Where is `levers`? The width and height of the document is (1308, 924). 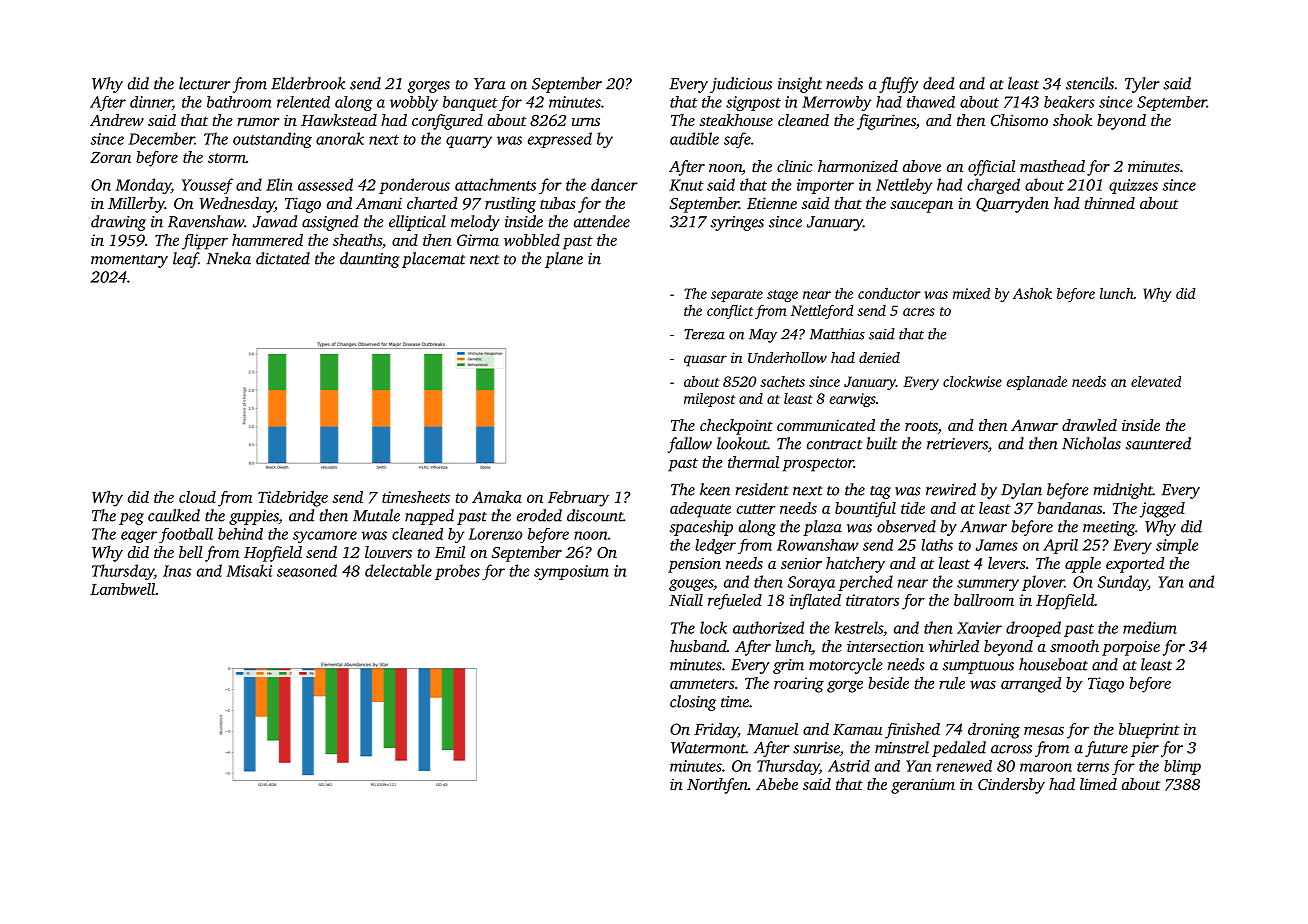
levers is located at coordinates (1006, 563).
